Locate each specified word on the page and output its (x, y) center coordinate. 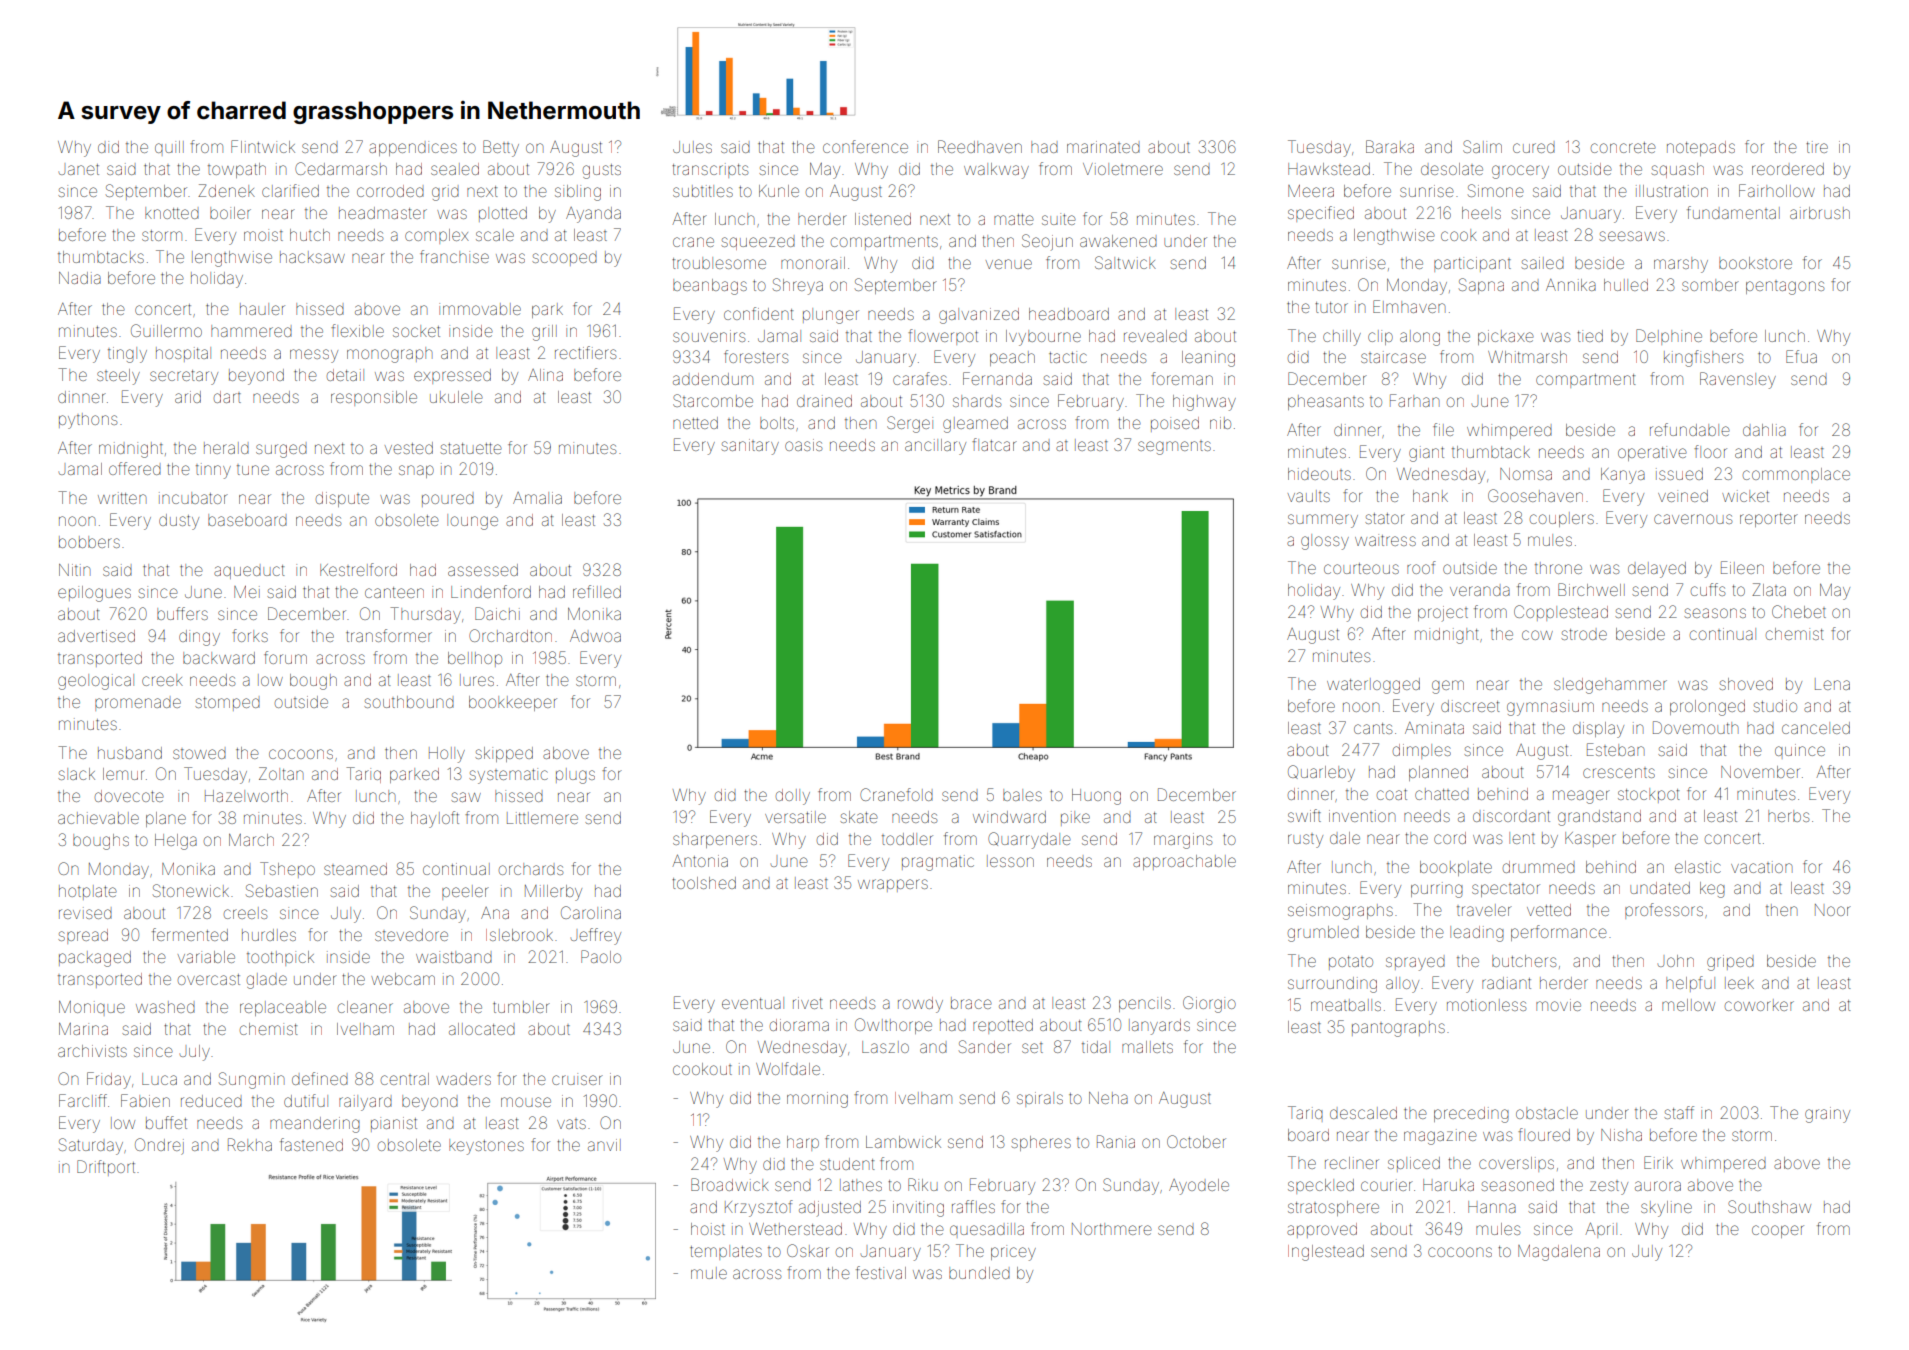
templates (726, 1252)
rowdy (920, 1005)
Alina (545, 375)
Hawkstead (1329, 169)
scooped (564, 259)
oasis (803, 445)
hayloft (435, 819)
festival (881, 1272)
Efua (1801, 356)
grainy (1827, 1115)
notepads (1701, 148)
